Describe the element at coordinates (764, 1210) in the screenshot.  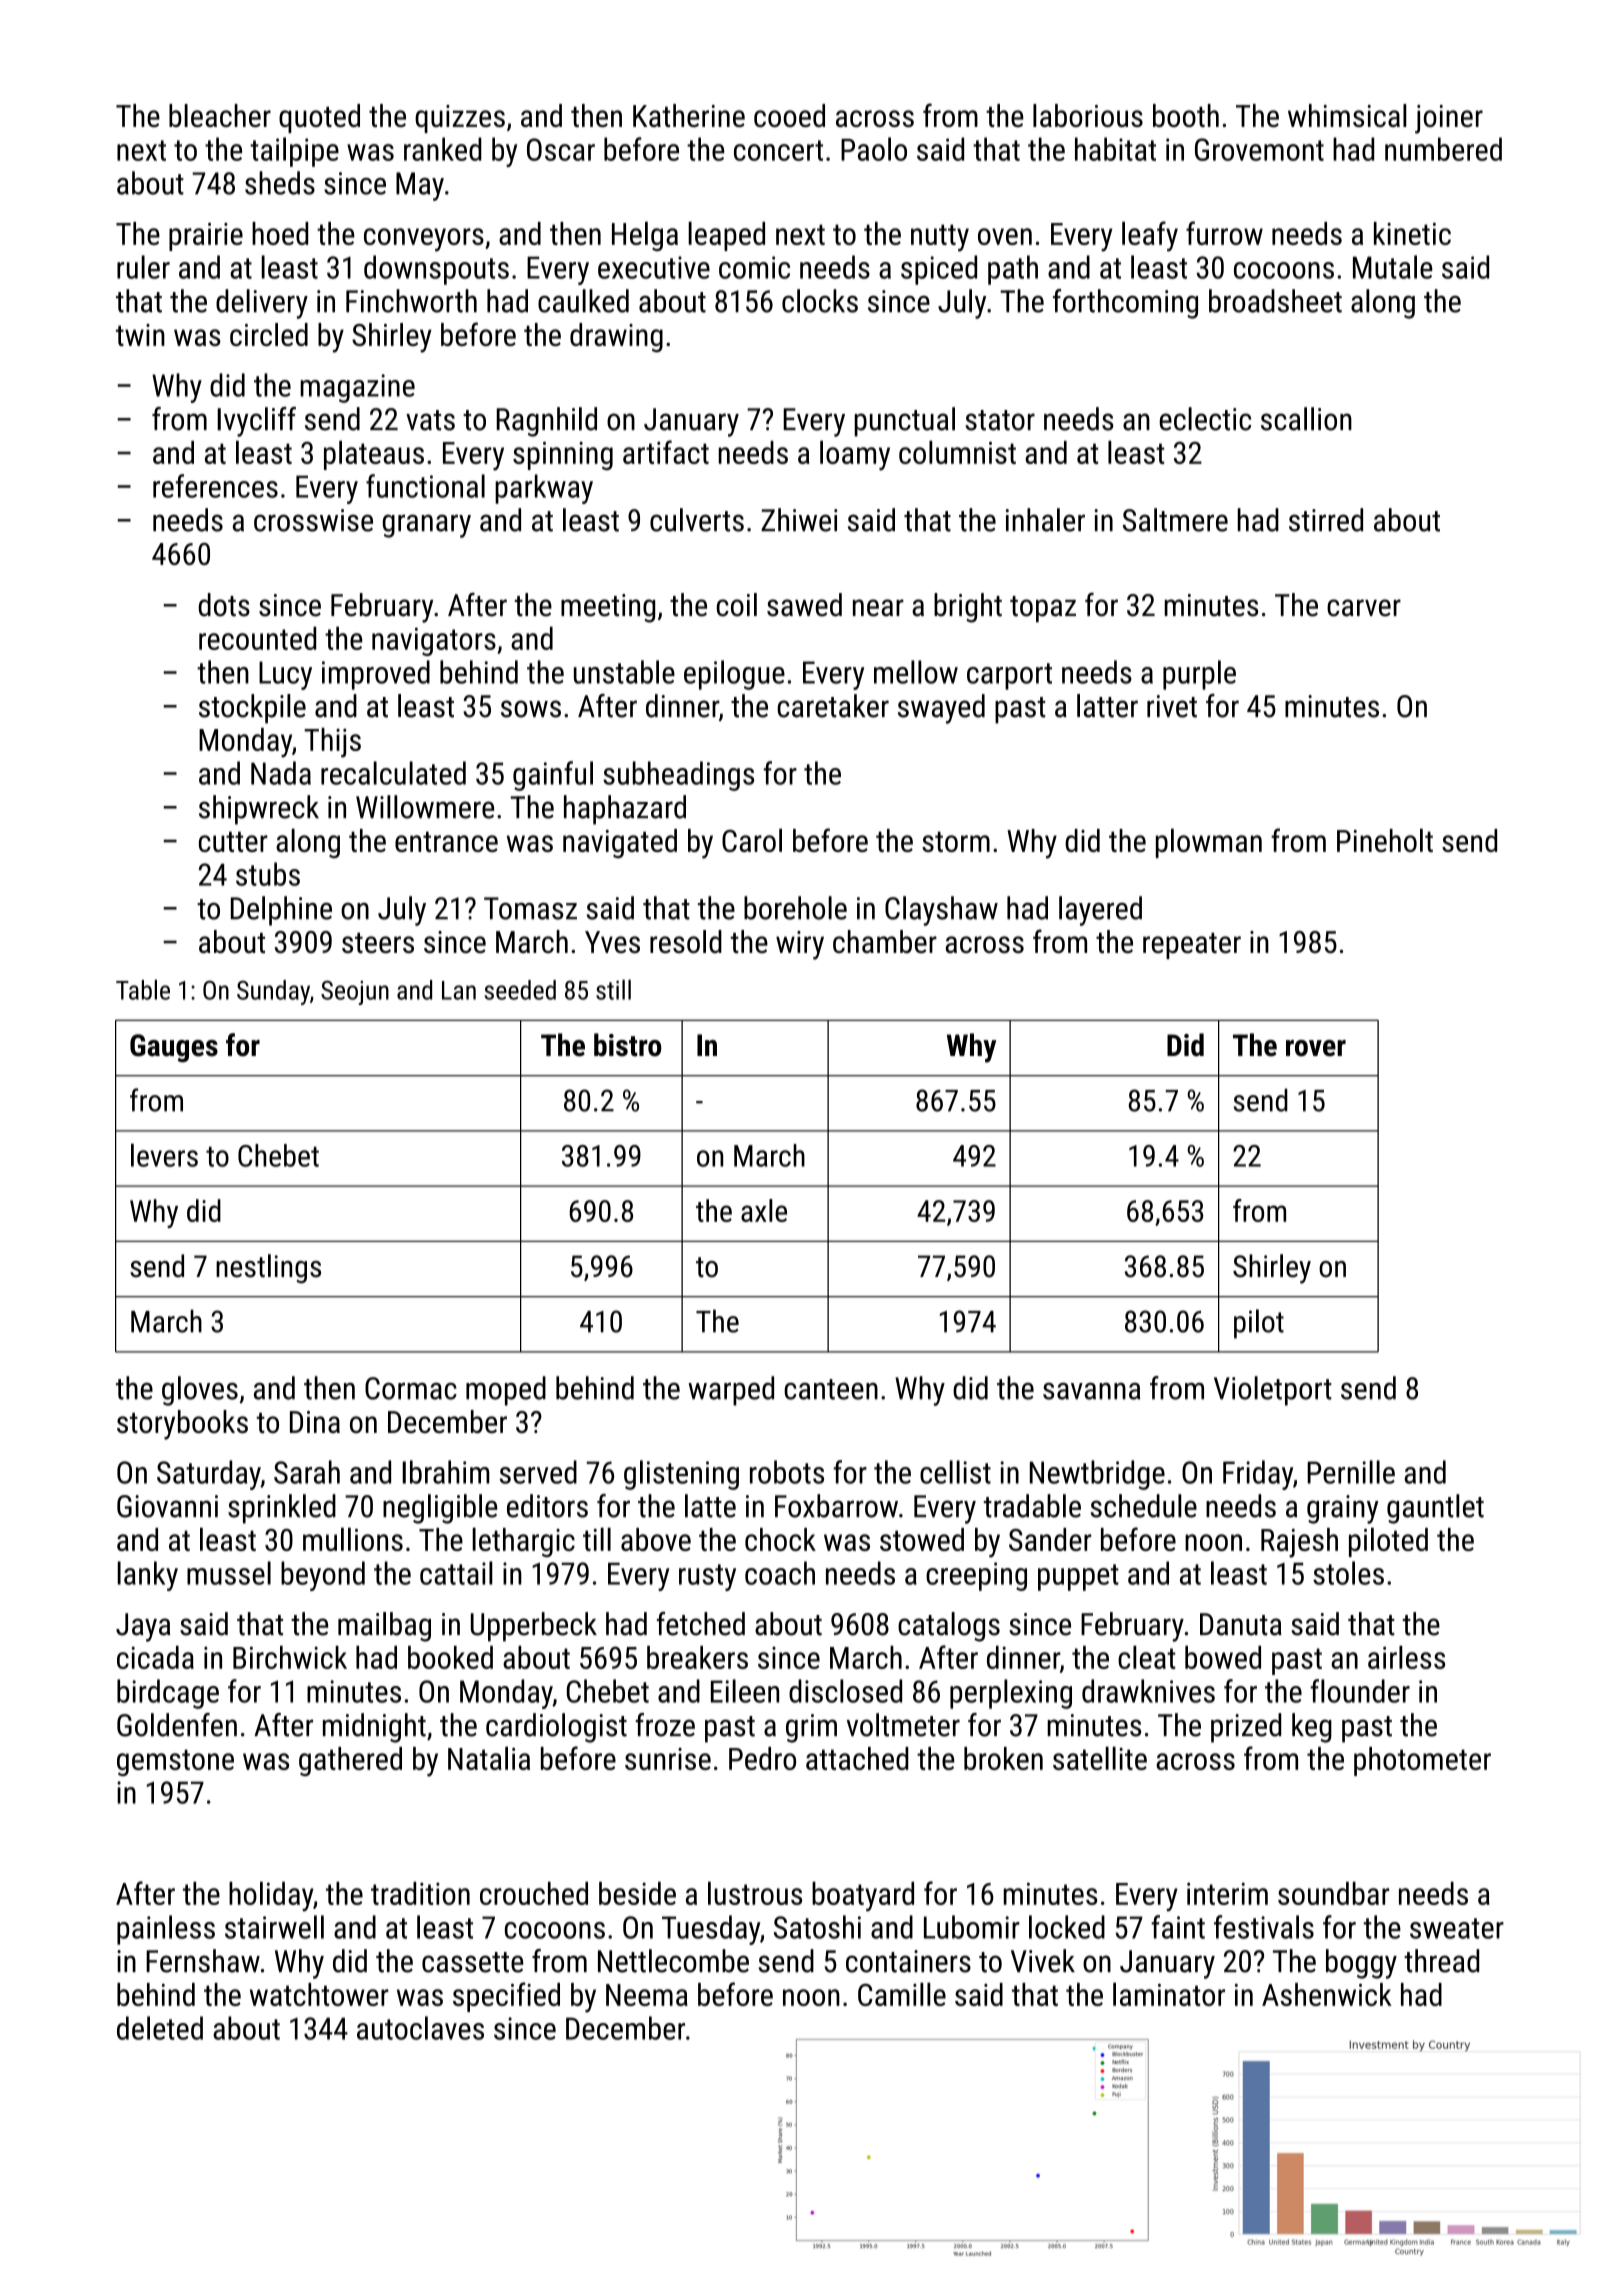
I see `axle` at that location.
